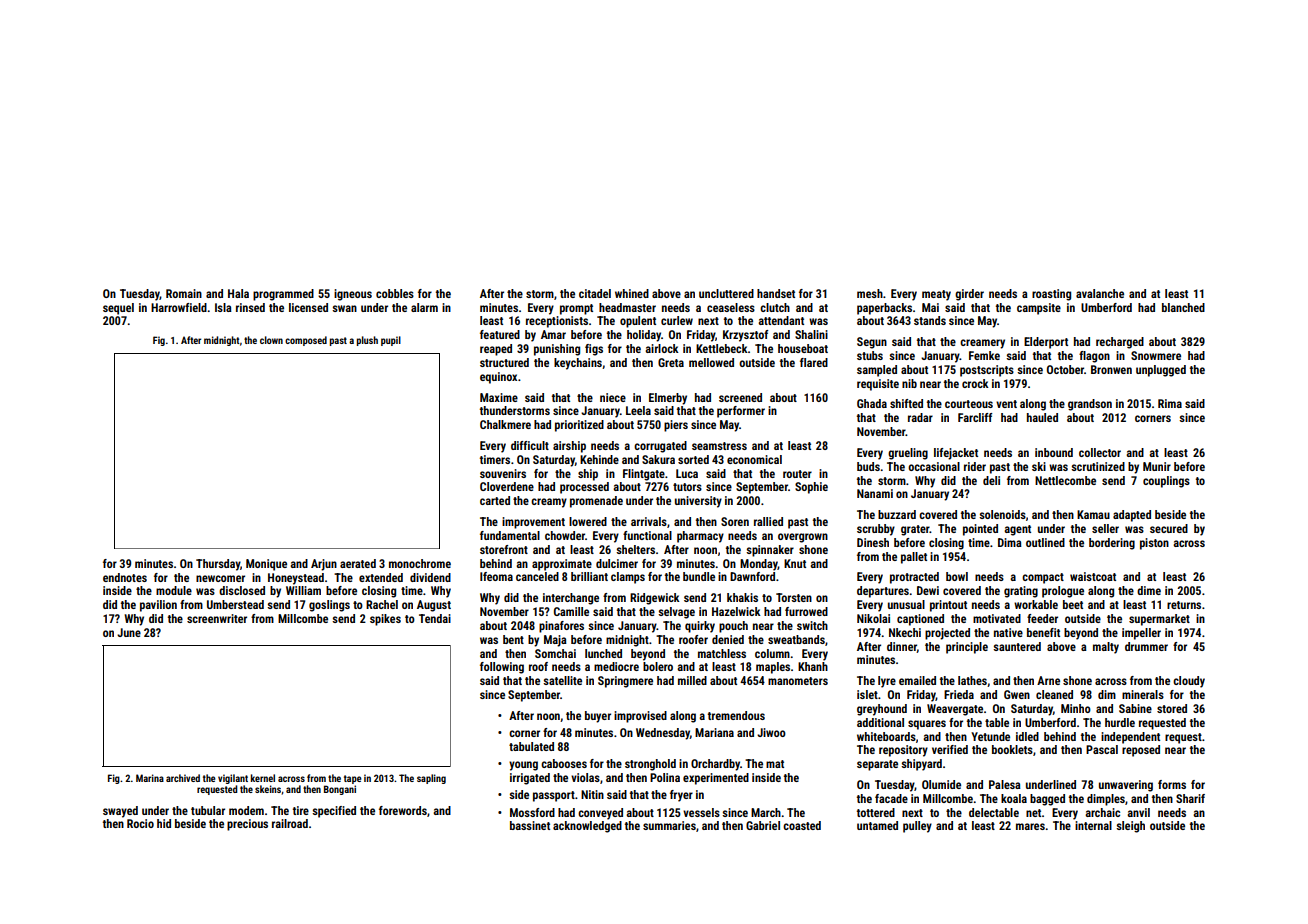 The image size is (1308, 924). I want to click on girder, so click(969, 295).
